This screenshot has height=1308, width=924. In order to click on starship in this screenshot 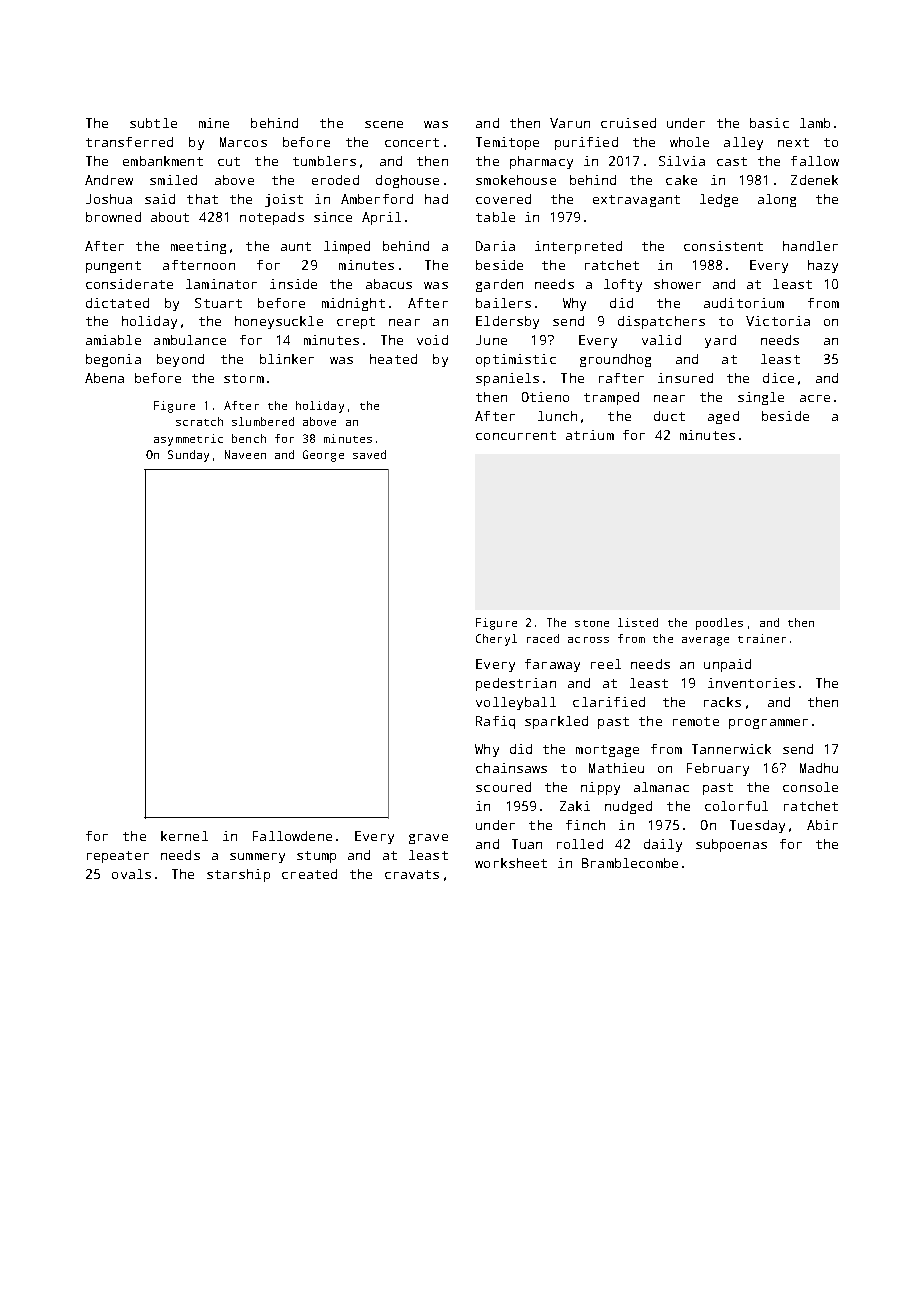, I will do `click(238, 875)`.
